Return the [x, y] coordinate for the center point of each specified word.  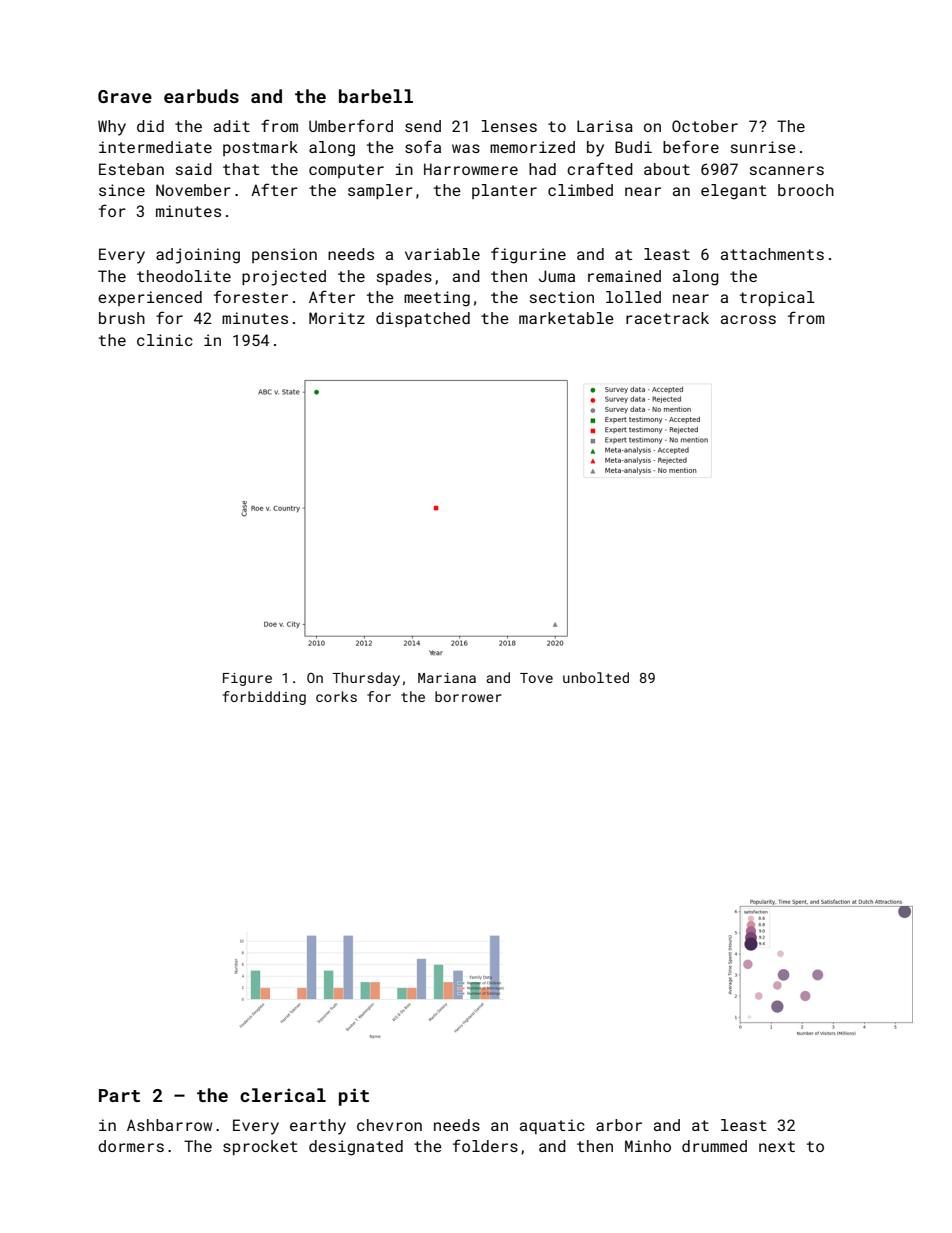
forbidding [264, 698]
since [122, 190]
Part [119, 1095]
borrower [468, 696]
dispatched [423, 319]
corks [336, 696]
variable [442, 254]
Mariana [447, 678]
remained [624, 276]
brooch [806, 190]
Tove [536, 678]
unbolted [596, 677]
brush [122, 318]
